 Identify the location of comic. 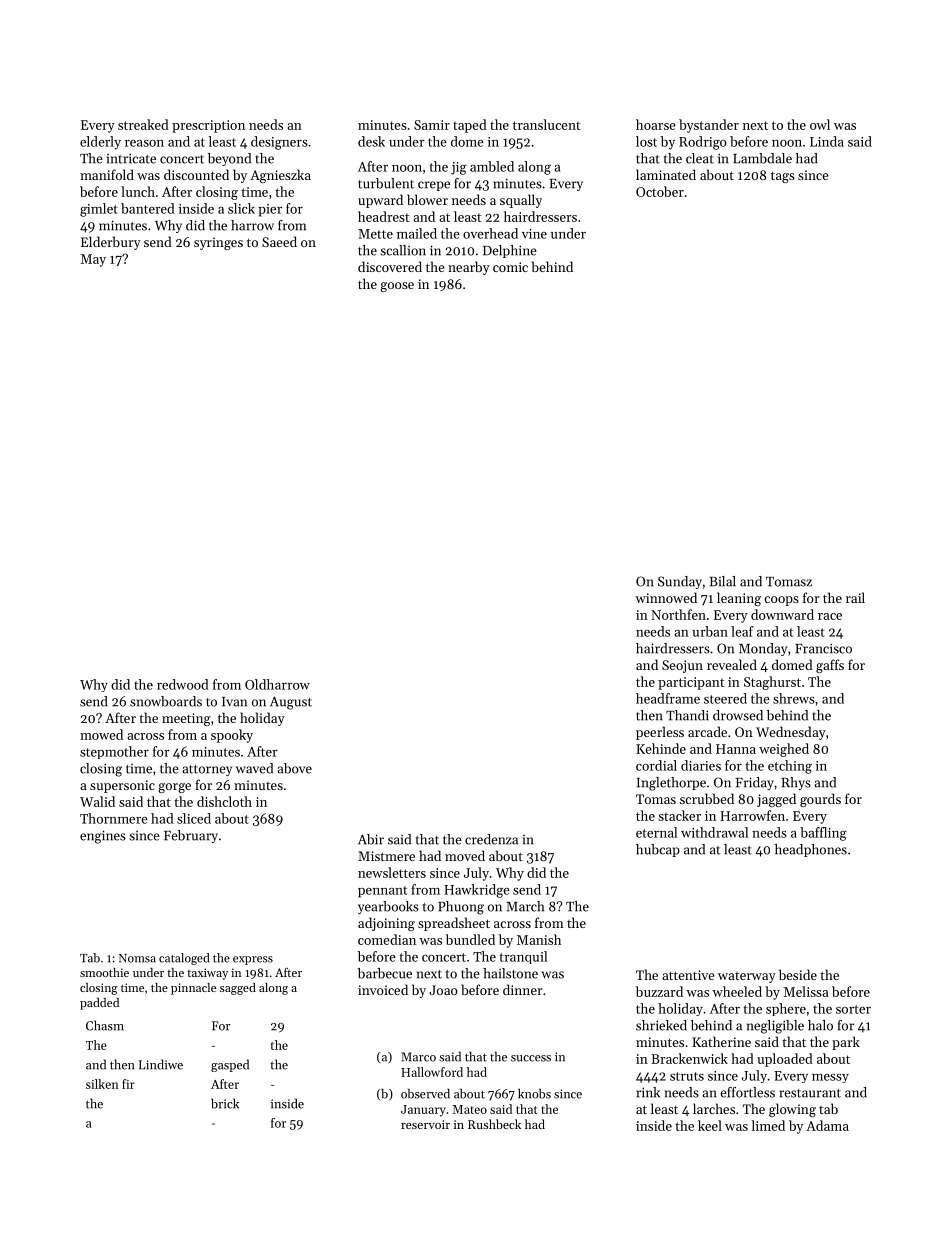
(510, 267).
